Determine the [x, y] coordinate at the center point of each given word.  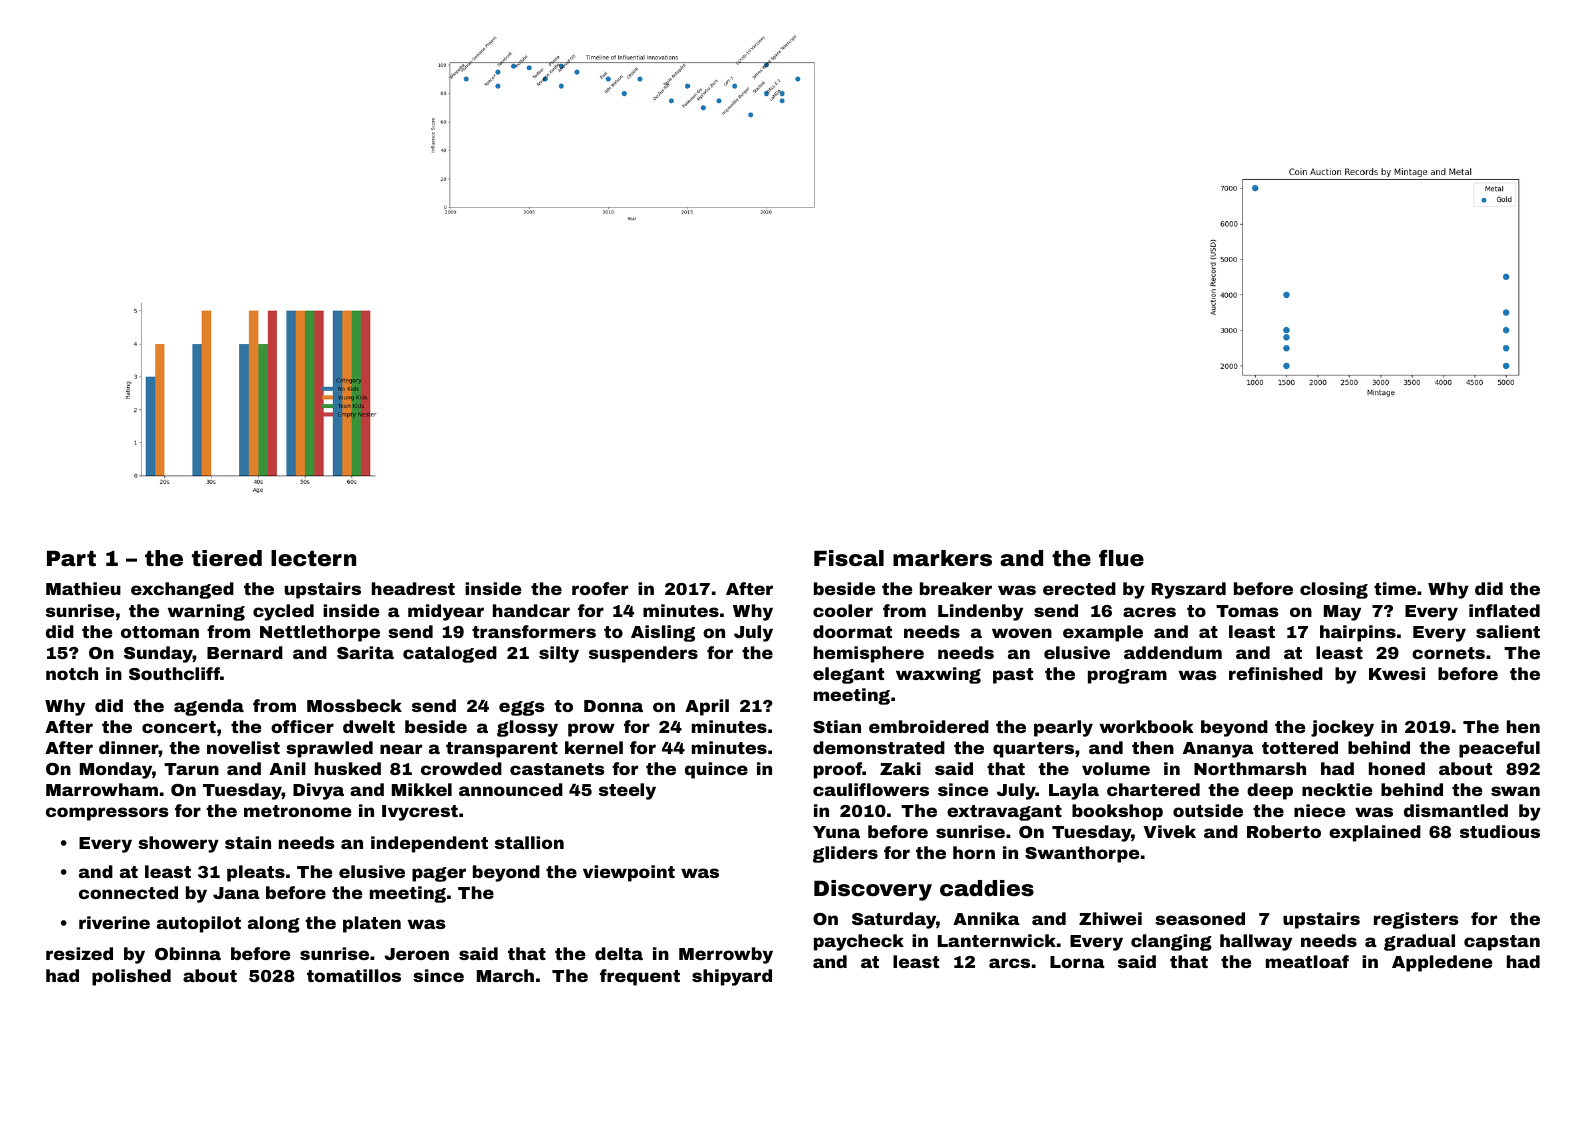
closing [1334, 590]
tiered [227, 558]
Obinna [188, 953]
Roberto [1284, 831]
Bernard [245, 652]
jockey [1342, 728]
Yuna [836, 832]
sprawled [329, 749]
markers [942, 558]
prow [591, 730]
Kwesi [1397, 673]
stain [248, 842]
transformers [534, 631]
